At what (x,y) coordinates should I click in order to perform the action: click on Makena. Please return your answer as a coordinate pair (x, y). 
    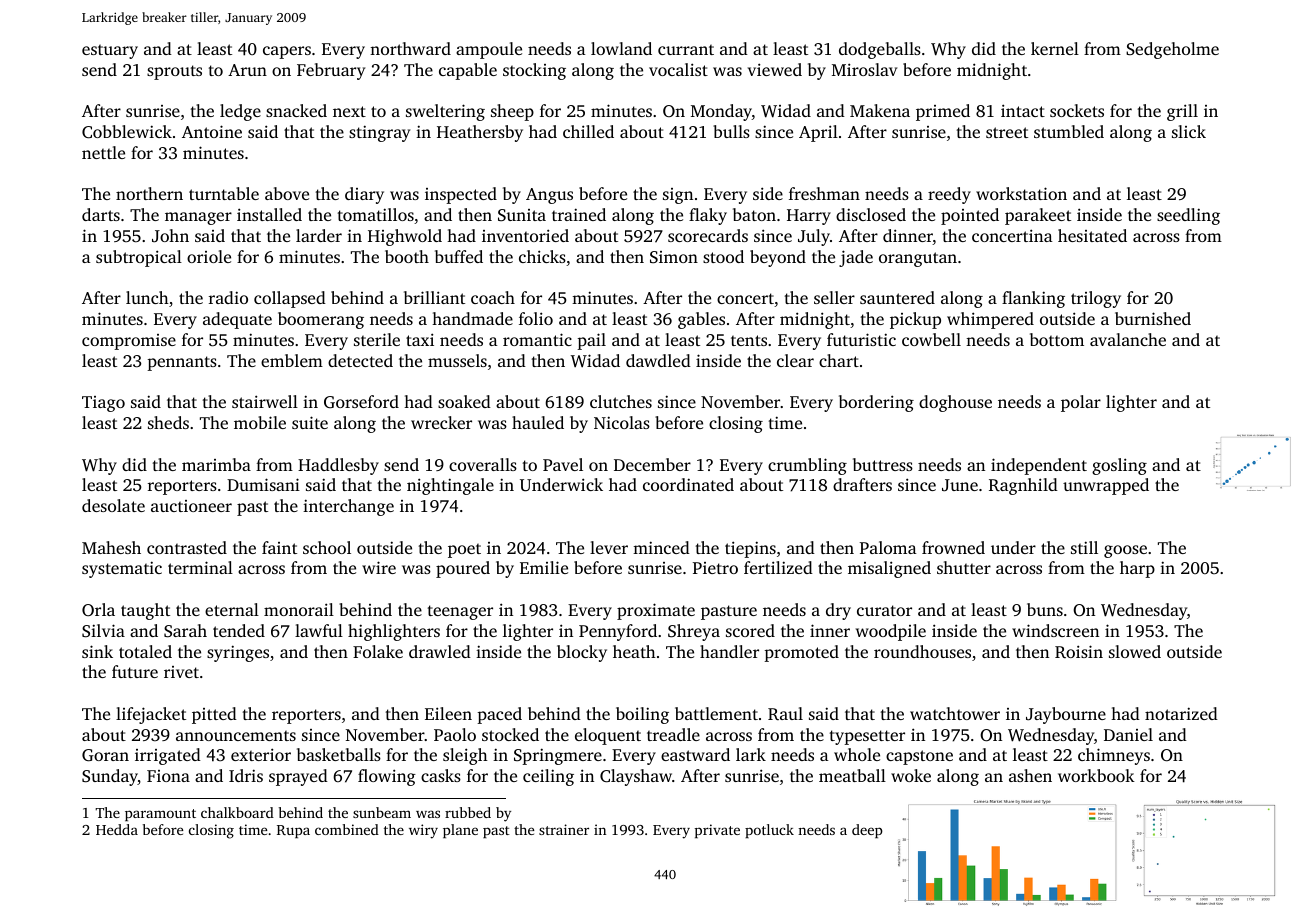
    Looking at the image, I should click on (880, 110).
